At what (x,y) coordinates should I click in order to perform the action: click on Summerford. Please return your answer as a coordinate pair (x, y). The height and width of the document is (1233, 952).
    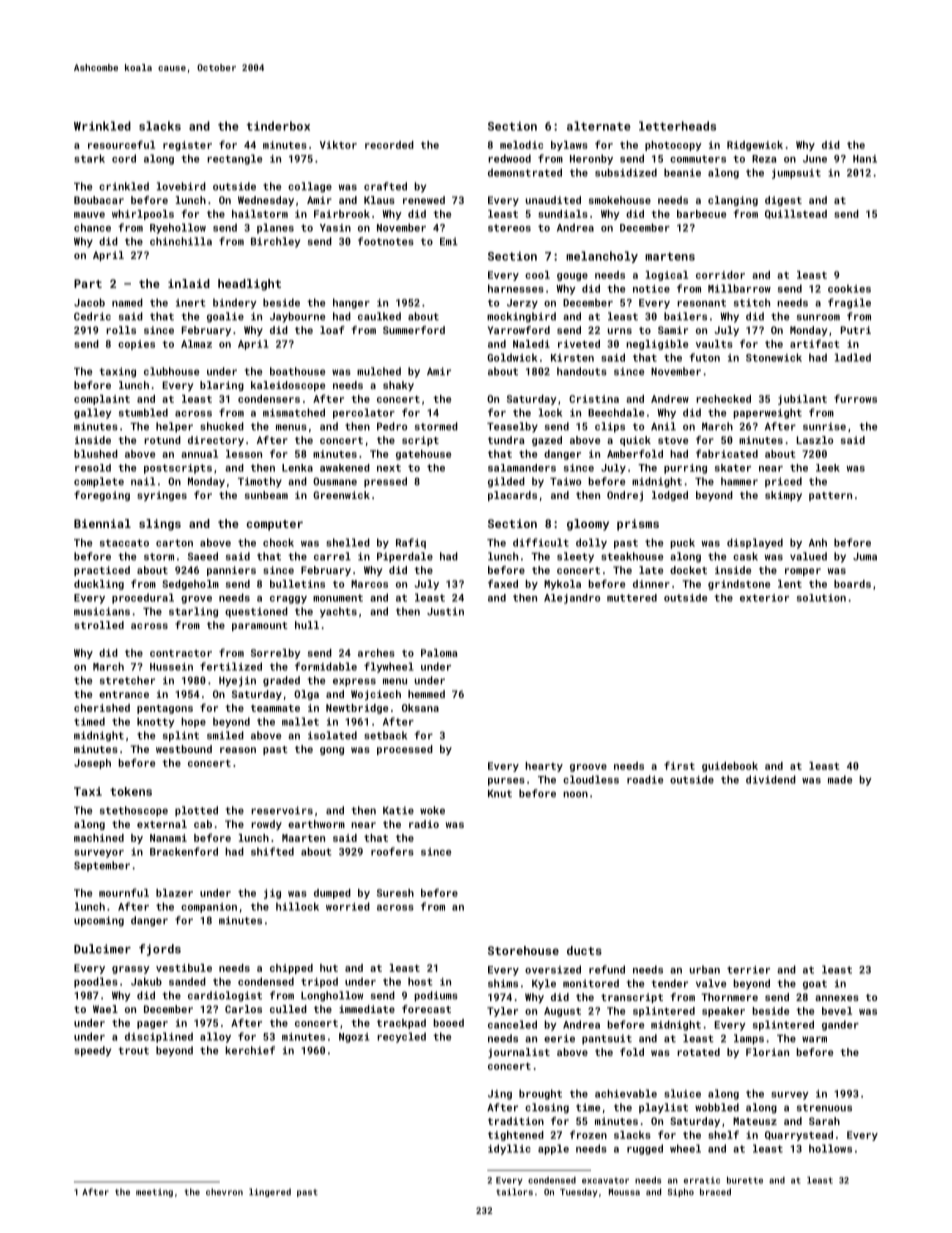
    Looking at the image, I should click on (414, 330).
